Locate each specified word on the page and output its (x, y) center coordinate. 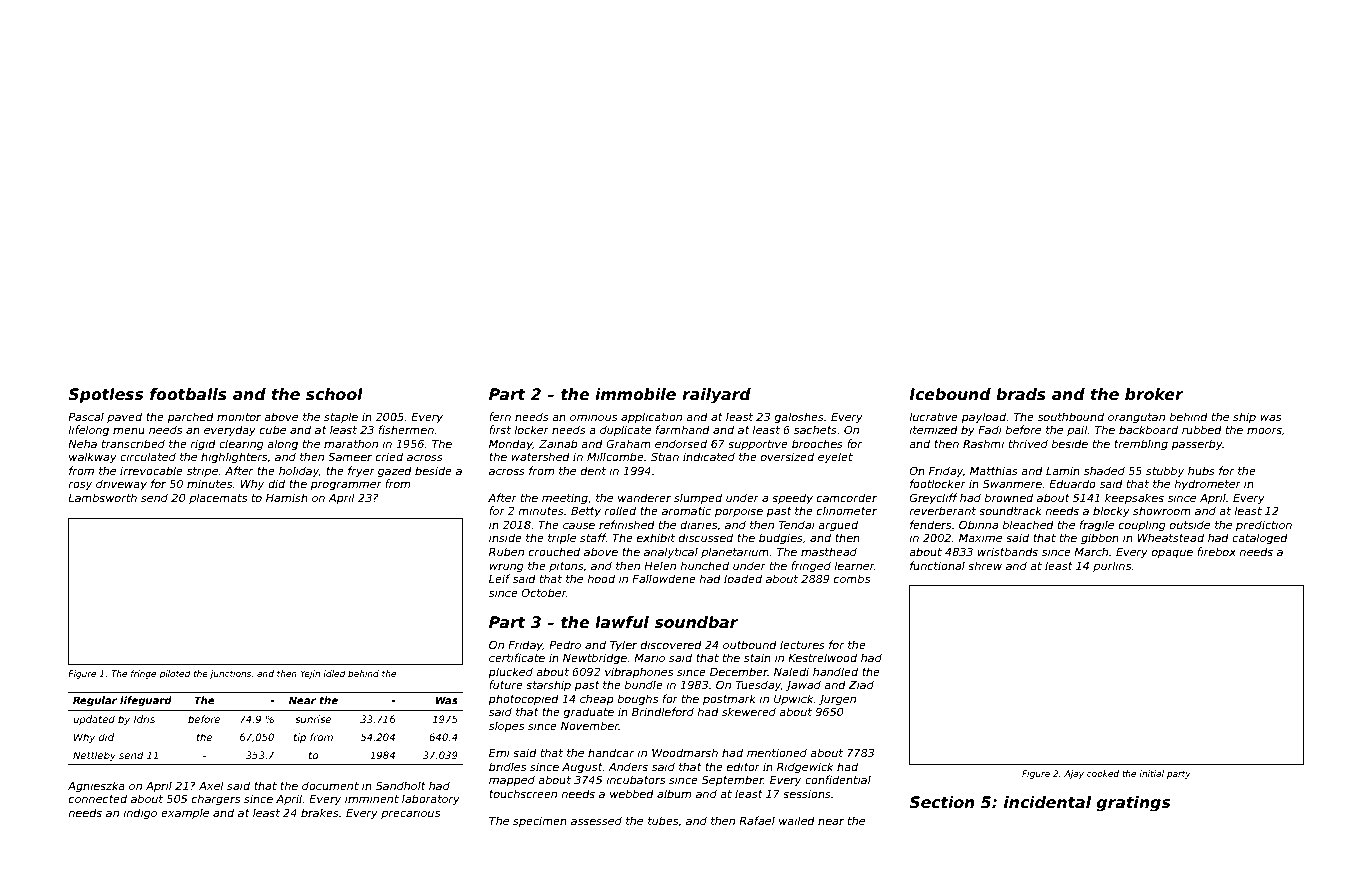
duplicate (625, 430)
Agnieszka (96, 787)
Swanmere (1012, 483)
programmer (346, 486)
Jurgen (837, 700)
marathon (351, 443)
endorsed (681, 443)
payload (984, 417)
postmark (729, 699)
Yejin (310, 674)
